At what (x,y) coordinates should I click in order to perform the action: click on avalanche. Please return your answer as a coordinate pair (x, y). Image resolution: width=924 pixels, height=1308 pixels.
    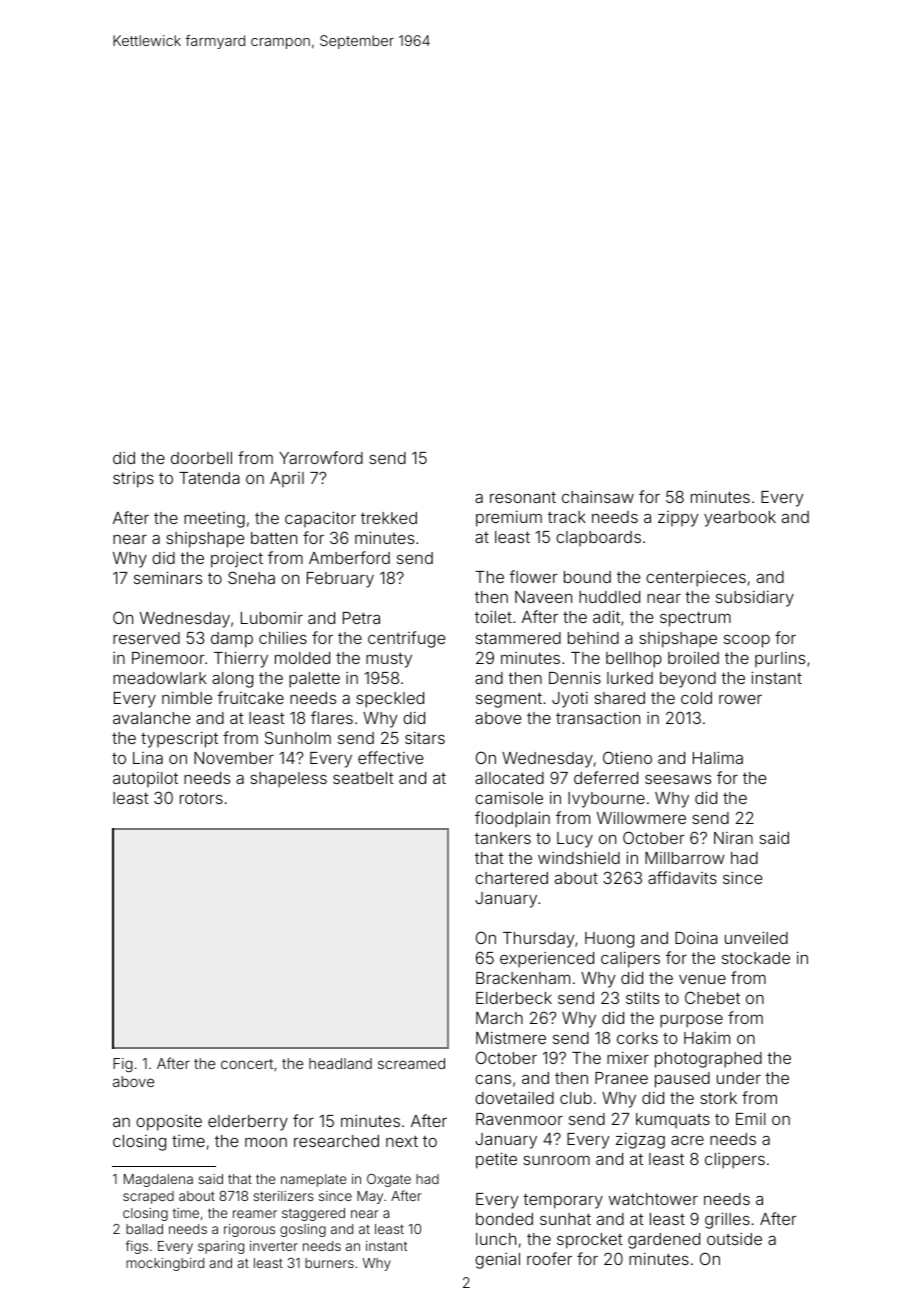
    Looking at the image, I should click on (151, 718).
